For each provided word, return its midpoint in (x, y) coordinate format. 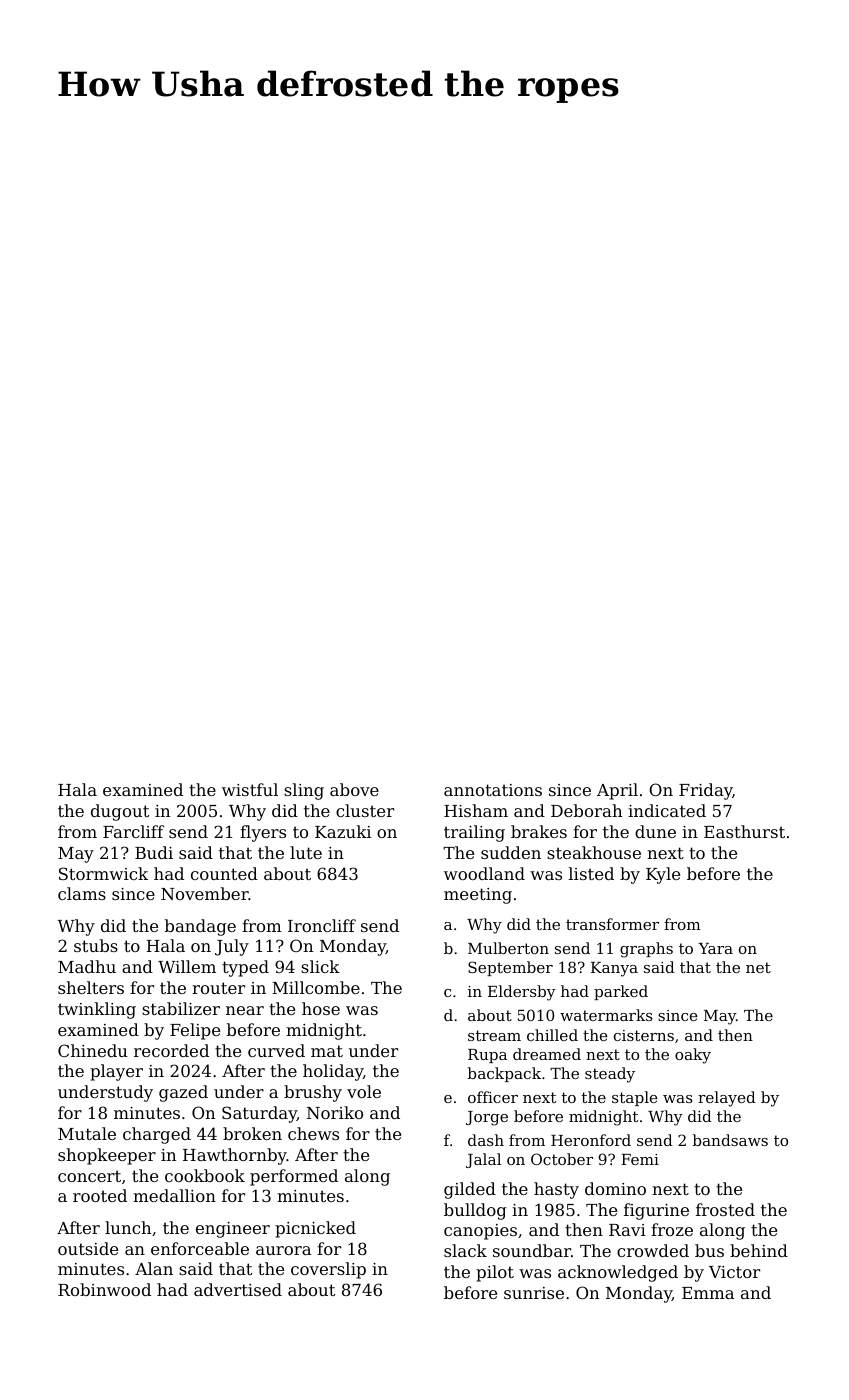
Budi (154, 852)
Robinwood (104, 1289)
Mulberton (508, 948)
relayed (727, 1099)
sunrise (534, 1293)
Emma (708, 1293)
